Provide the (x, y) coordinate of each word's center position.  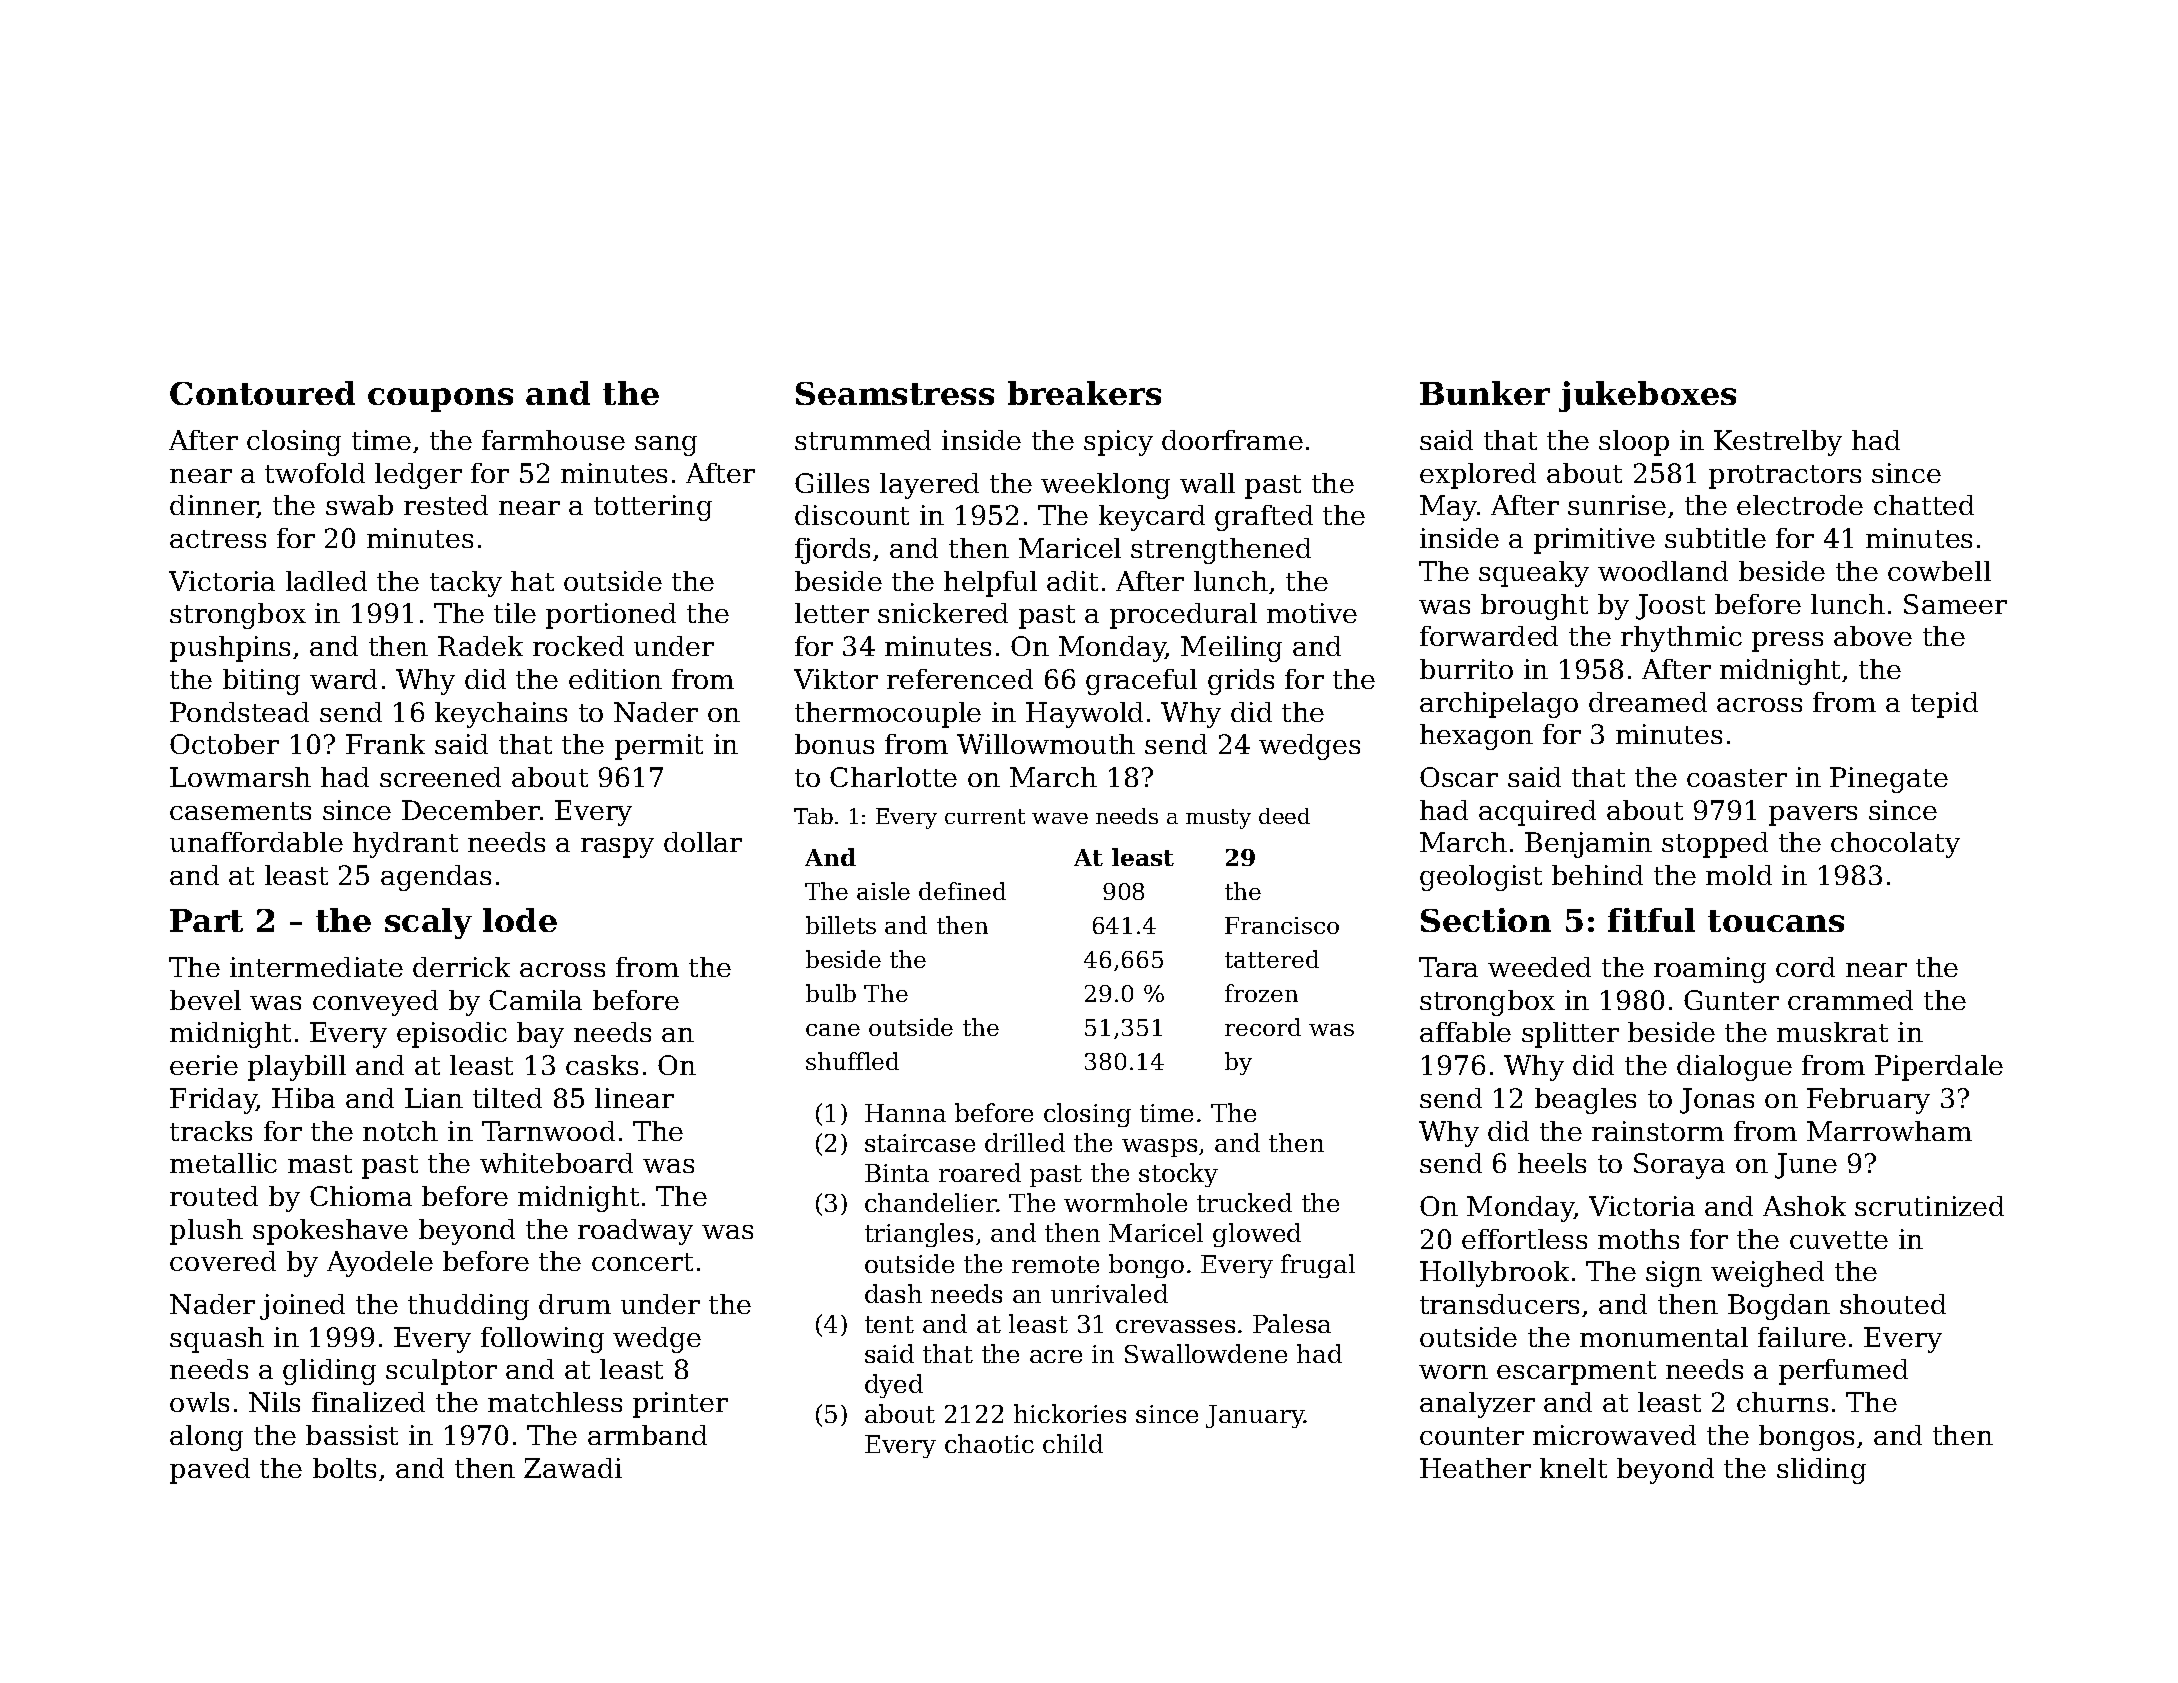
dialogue (1734, 1068)
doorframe (1232, 440)
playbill (297, 1068)
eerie (204, 1065)
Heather (1475, 1468)
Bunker (1485, 393)
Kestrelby (1778, 443)
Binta (897, 1173)
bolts (344, 1468)
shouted (1893, 1304)
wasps (1159, 1148)
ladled (326, 581)
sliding (1821, 1471)
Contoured (262, 393)
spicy (1118, 443)
